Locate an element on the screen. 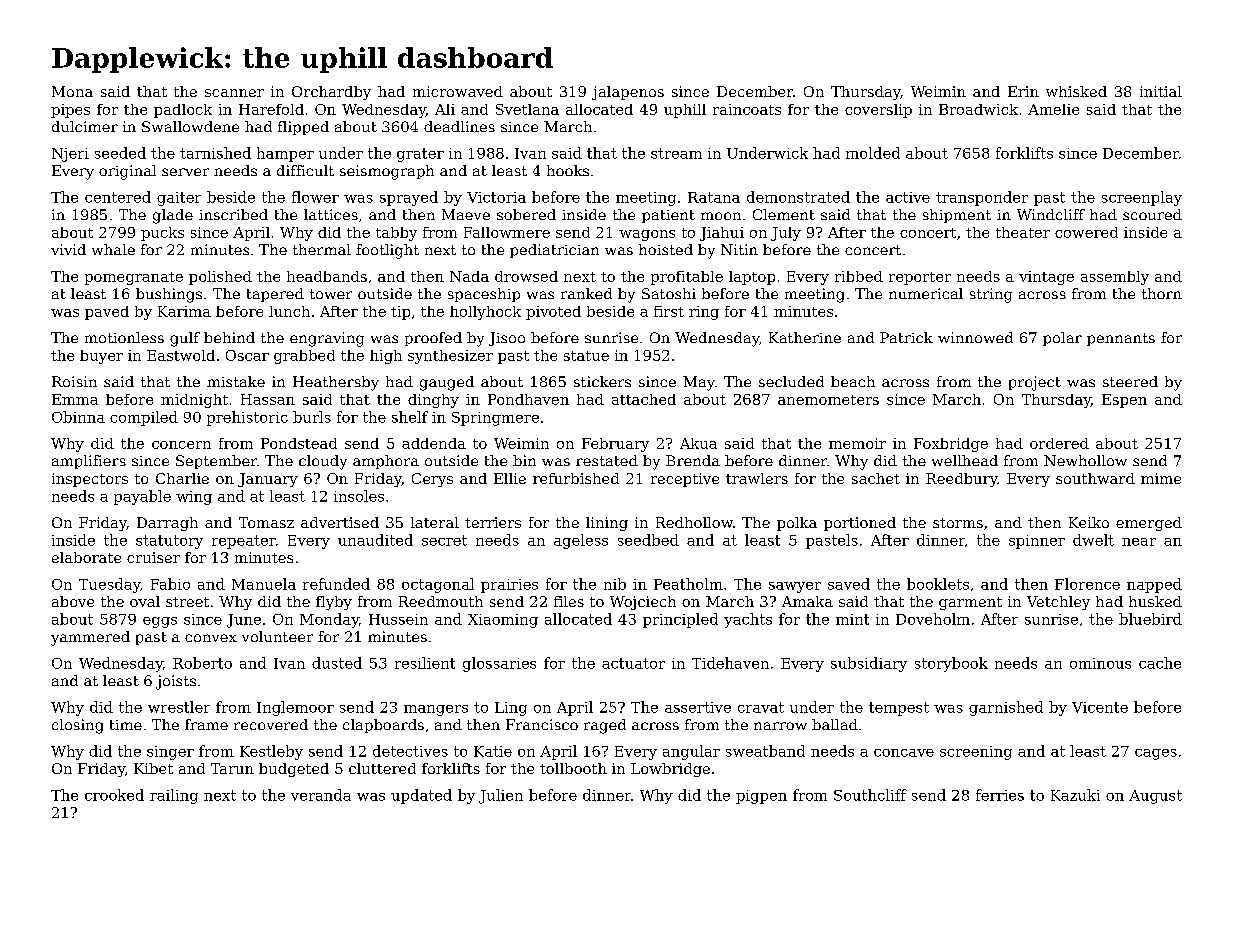 The image size is (1233, 952). Mona is located at coordinates (72, 91).
